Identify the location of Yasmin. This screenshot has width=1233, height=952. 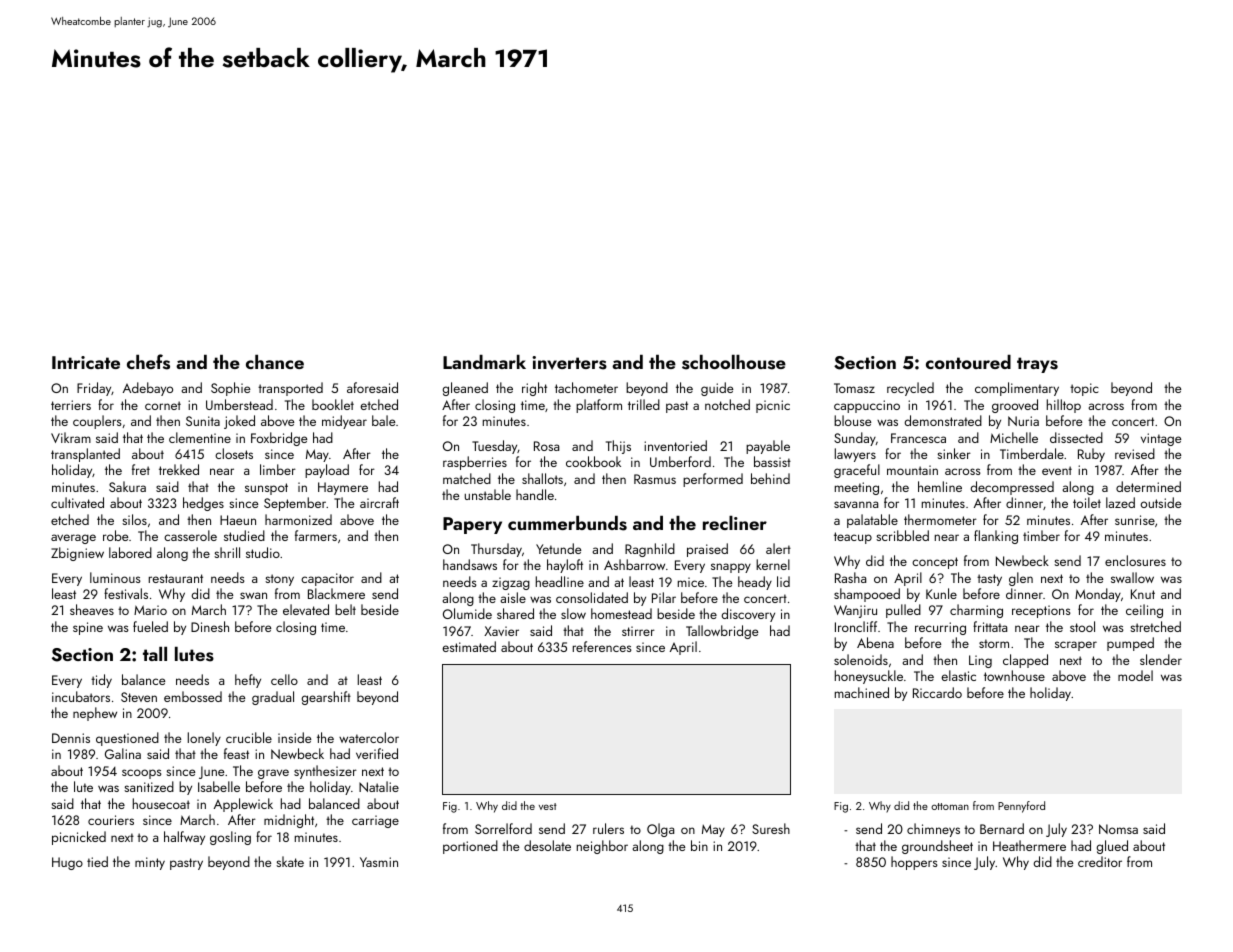
(379, 862).
